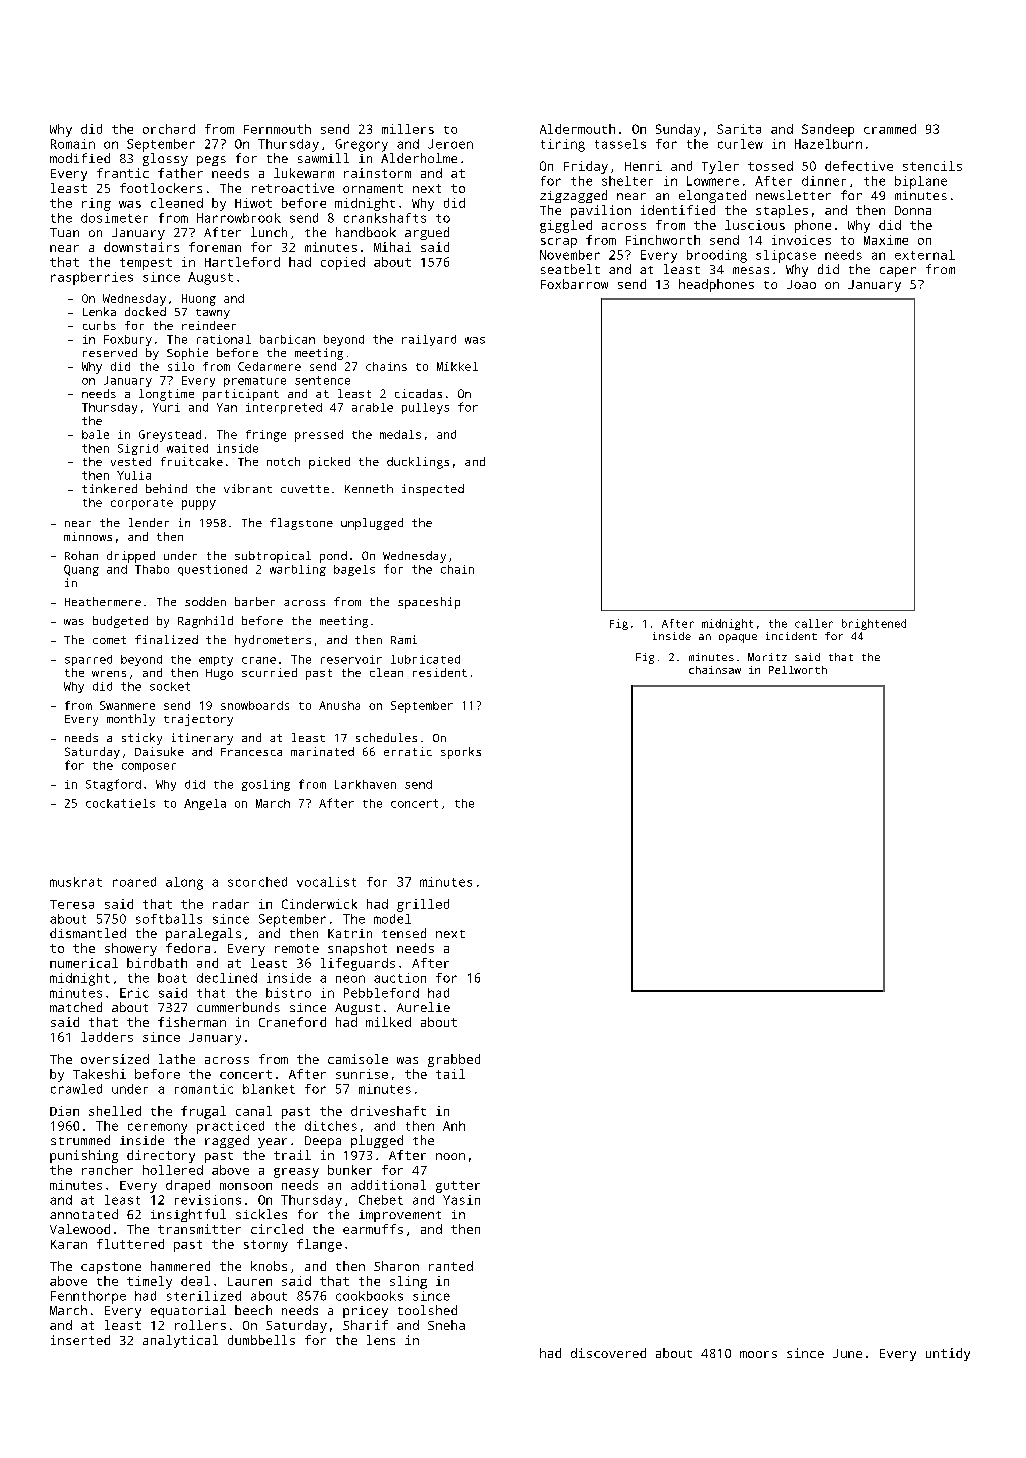 The image size is (1026, 1458). I want to click on untidy, so click(948, 1354).
